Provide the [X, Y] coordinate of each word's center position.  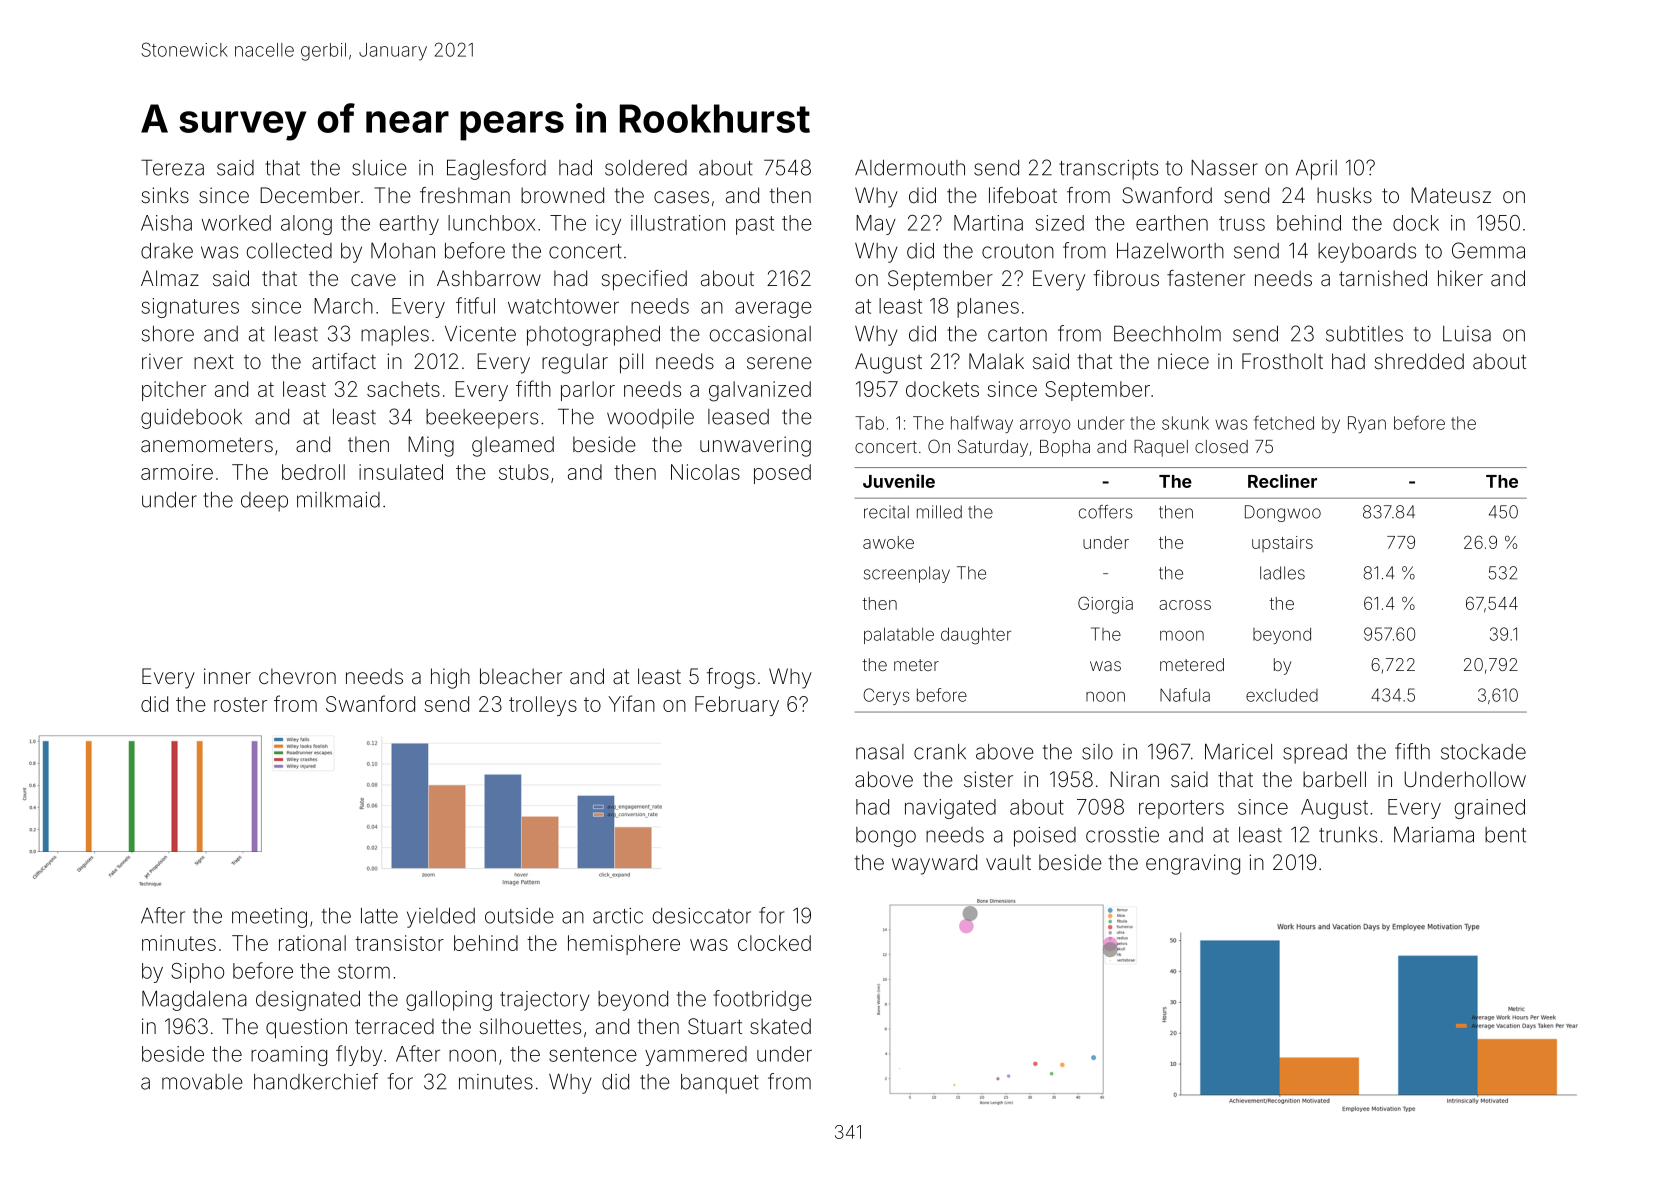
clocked [774, 943]
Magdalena [194, 1000]
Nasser [1224, 168]
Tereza [172, 167]
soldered [646, 168]
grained [1490, 809]
